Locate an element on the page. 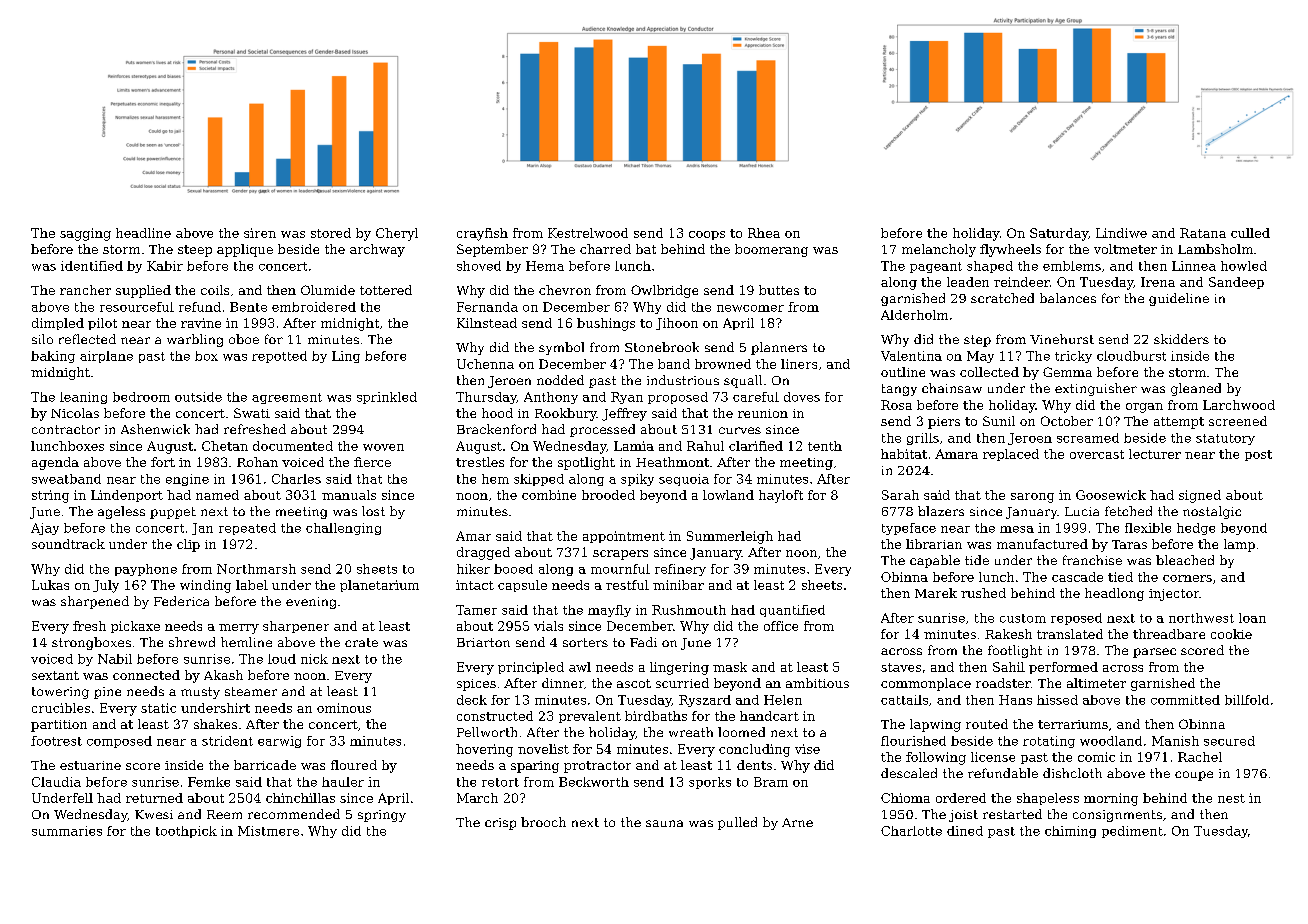  skidders is located at coordinates (1181, 339).
